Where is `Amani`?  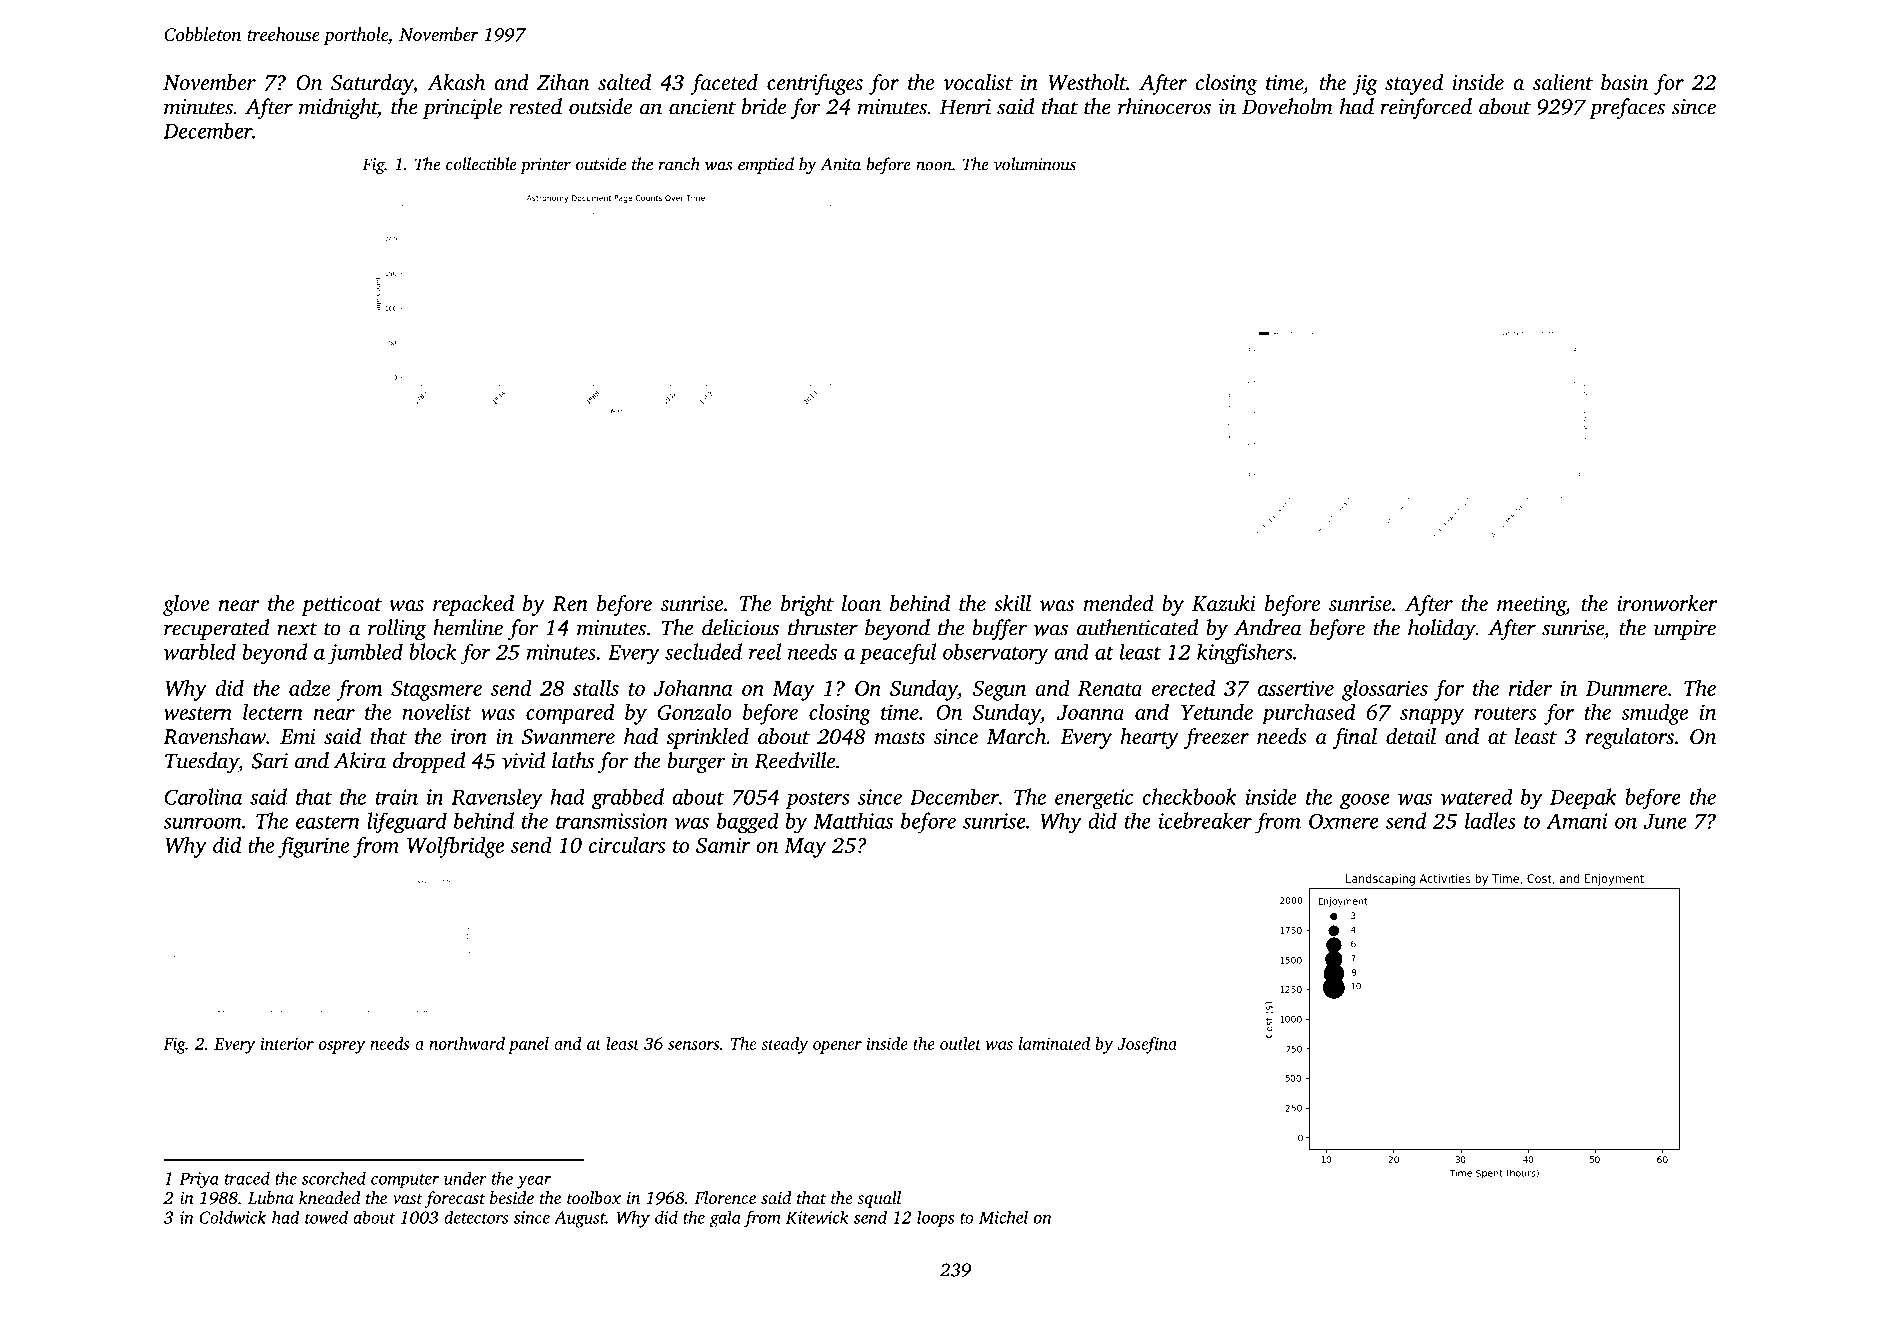
Amani is located at coordinates (1577, 821).
